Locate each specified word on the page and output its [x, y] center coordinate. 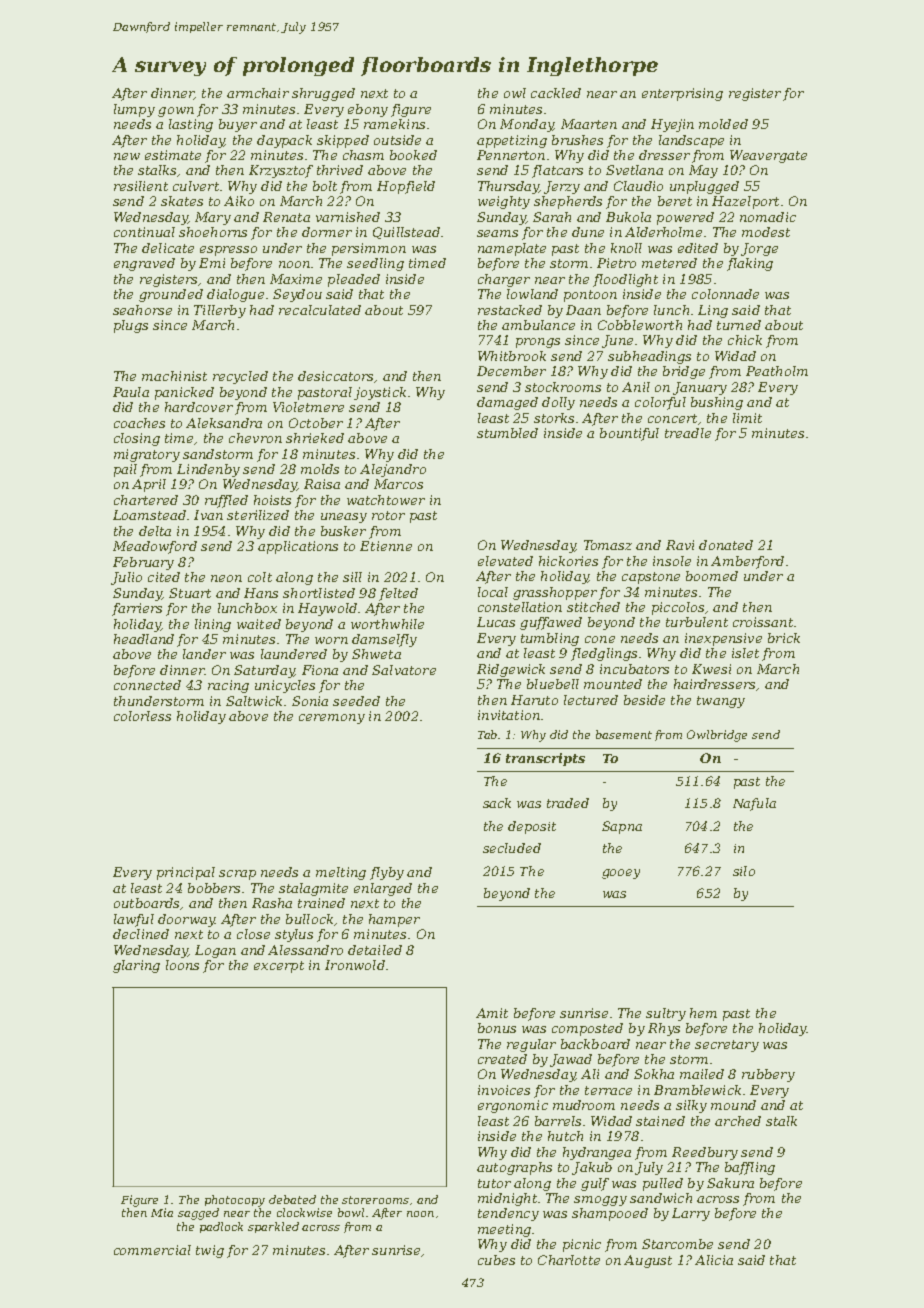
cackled [556, 93]
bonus [497, 1028]
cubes [496, 1260]
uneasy [344, 518]
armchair [258, 93]
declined [141, 934]
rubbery [768, 1075]
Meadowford [155, 547]
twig [210, 1251]
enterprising [682, 94]
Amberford [747, 562]
